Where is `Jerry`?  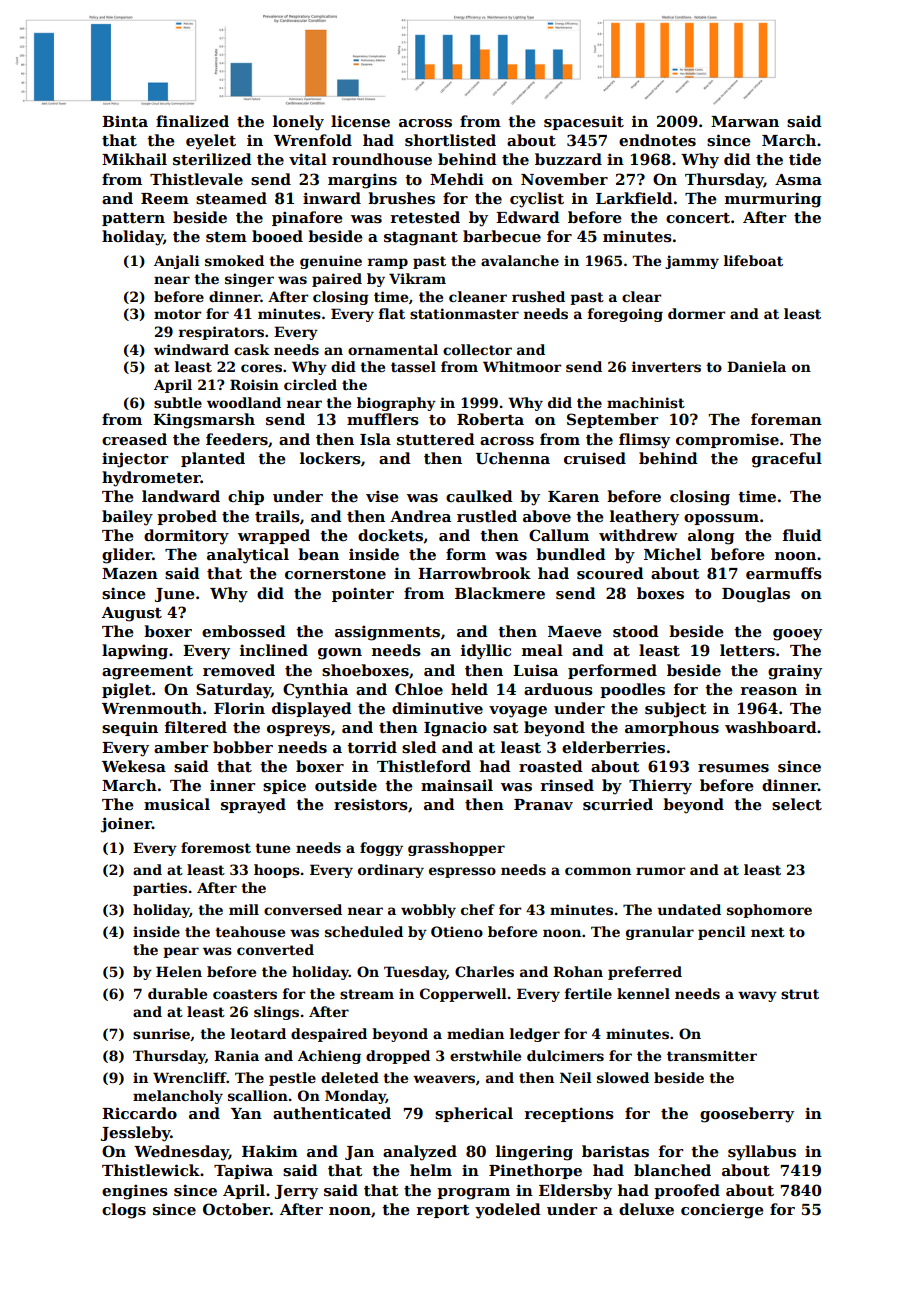
Jerry is located at coordinates (296, 1192).
